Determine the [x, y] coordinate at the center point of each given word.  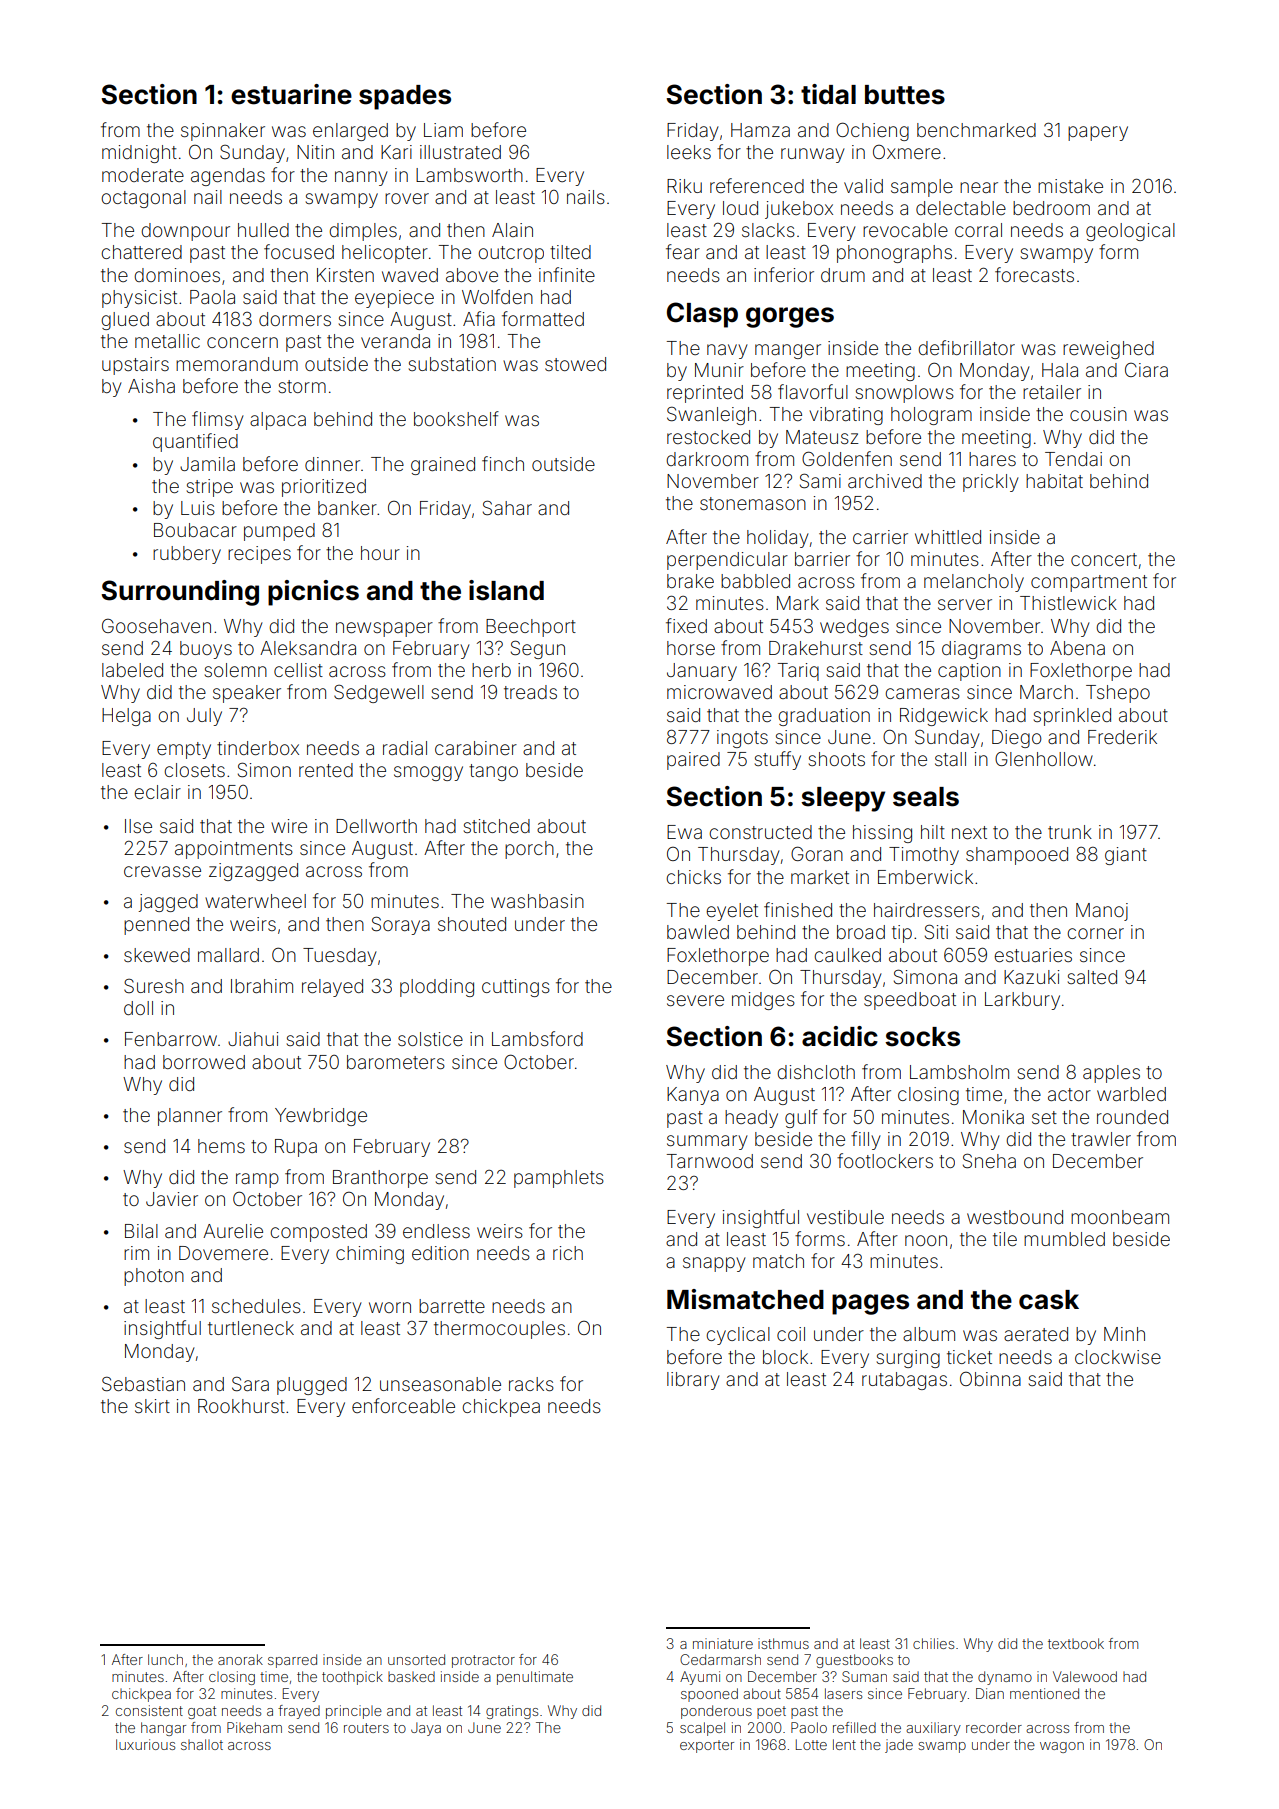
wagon [1062, 1747]
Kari [396, 152]
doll [138, 1008]
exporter [707, 1746]
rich [568, 1253]
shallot [202, 1744]
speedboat [910, 1001]
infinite [567, 274]
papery [1098, 133]
